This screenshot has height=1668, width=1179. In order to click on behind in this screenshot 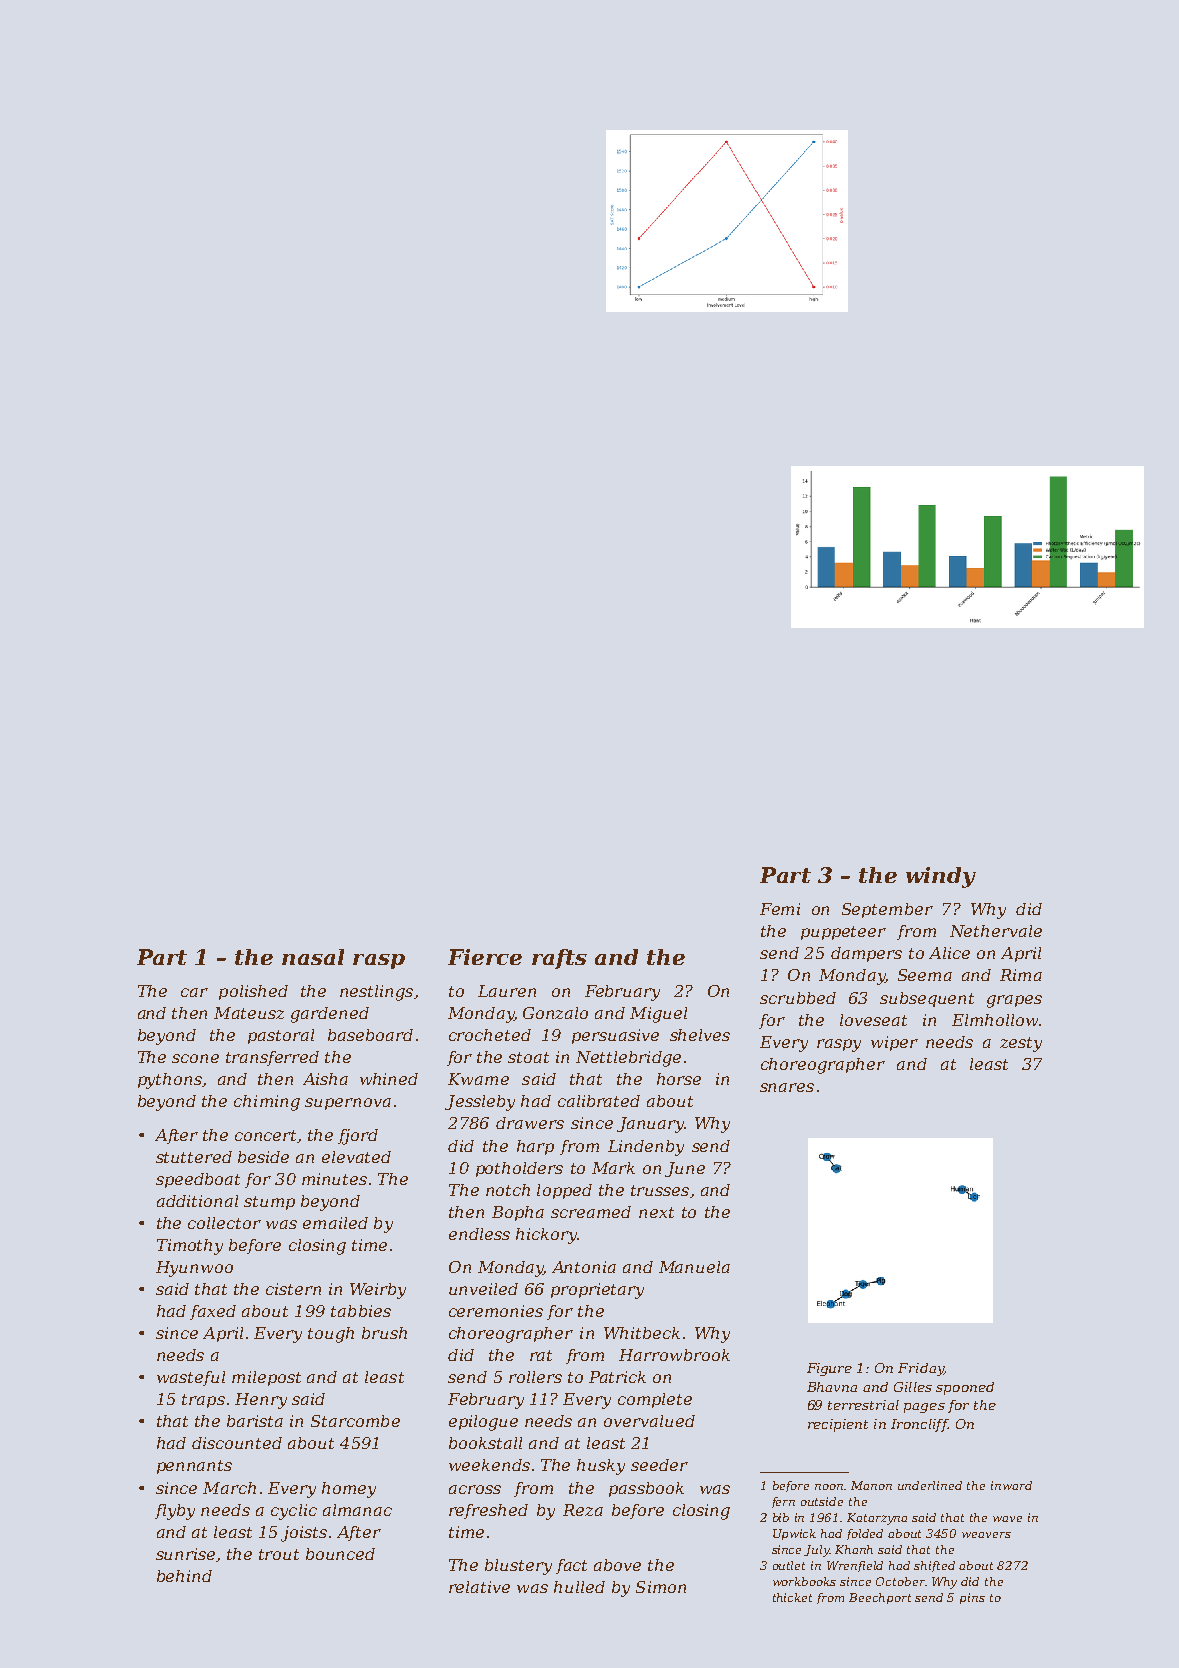, I will do `click(184, 1576)`.
